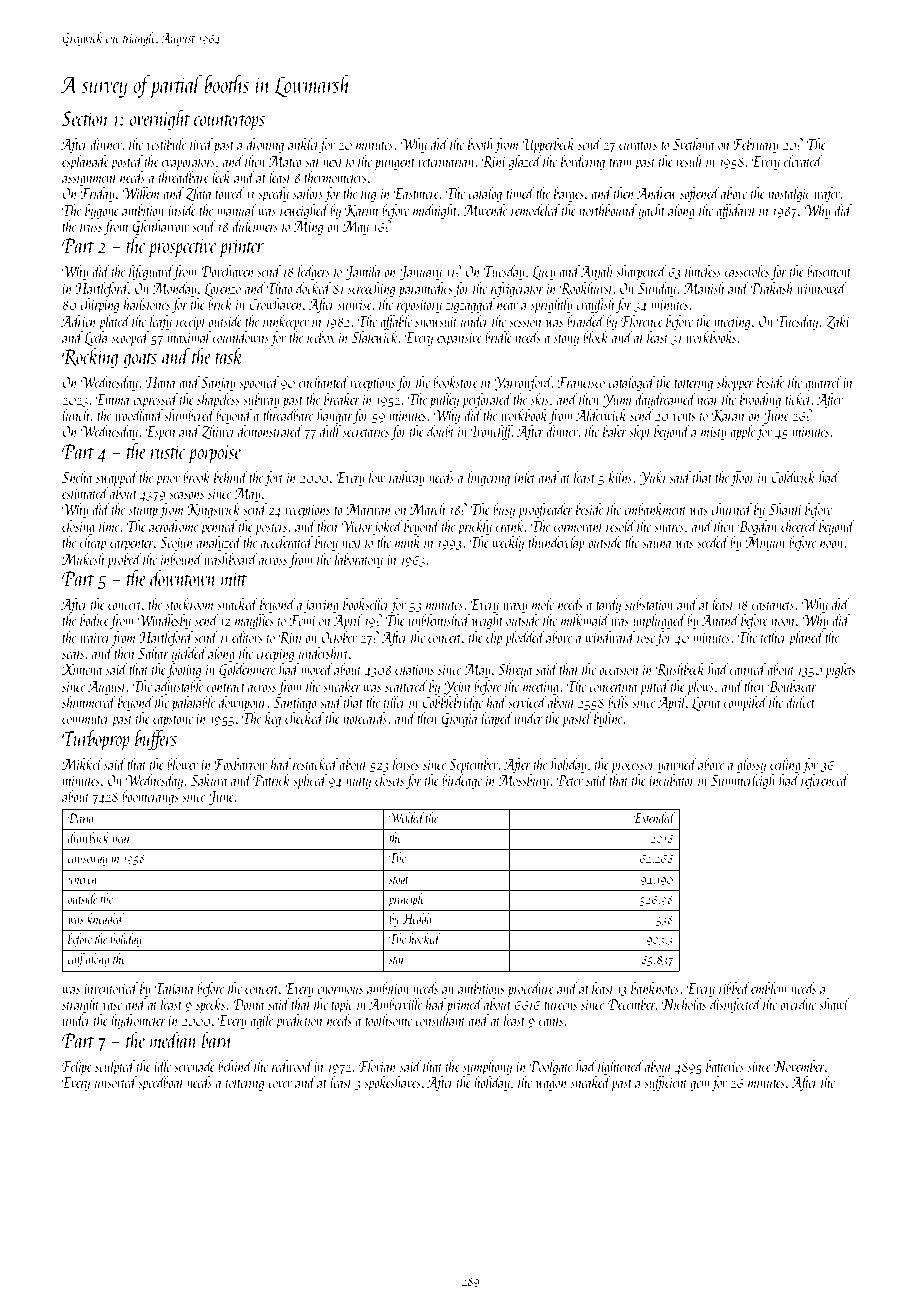 The width and height of the document is (924, 1308). I want to click on November, so click(799, 1066).
